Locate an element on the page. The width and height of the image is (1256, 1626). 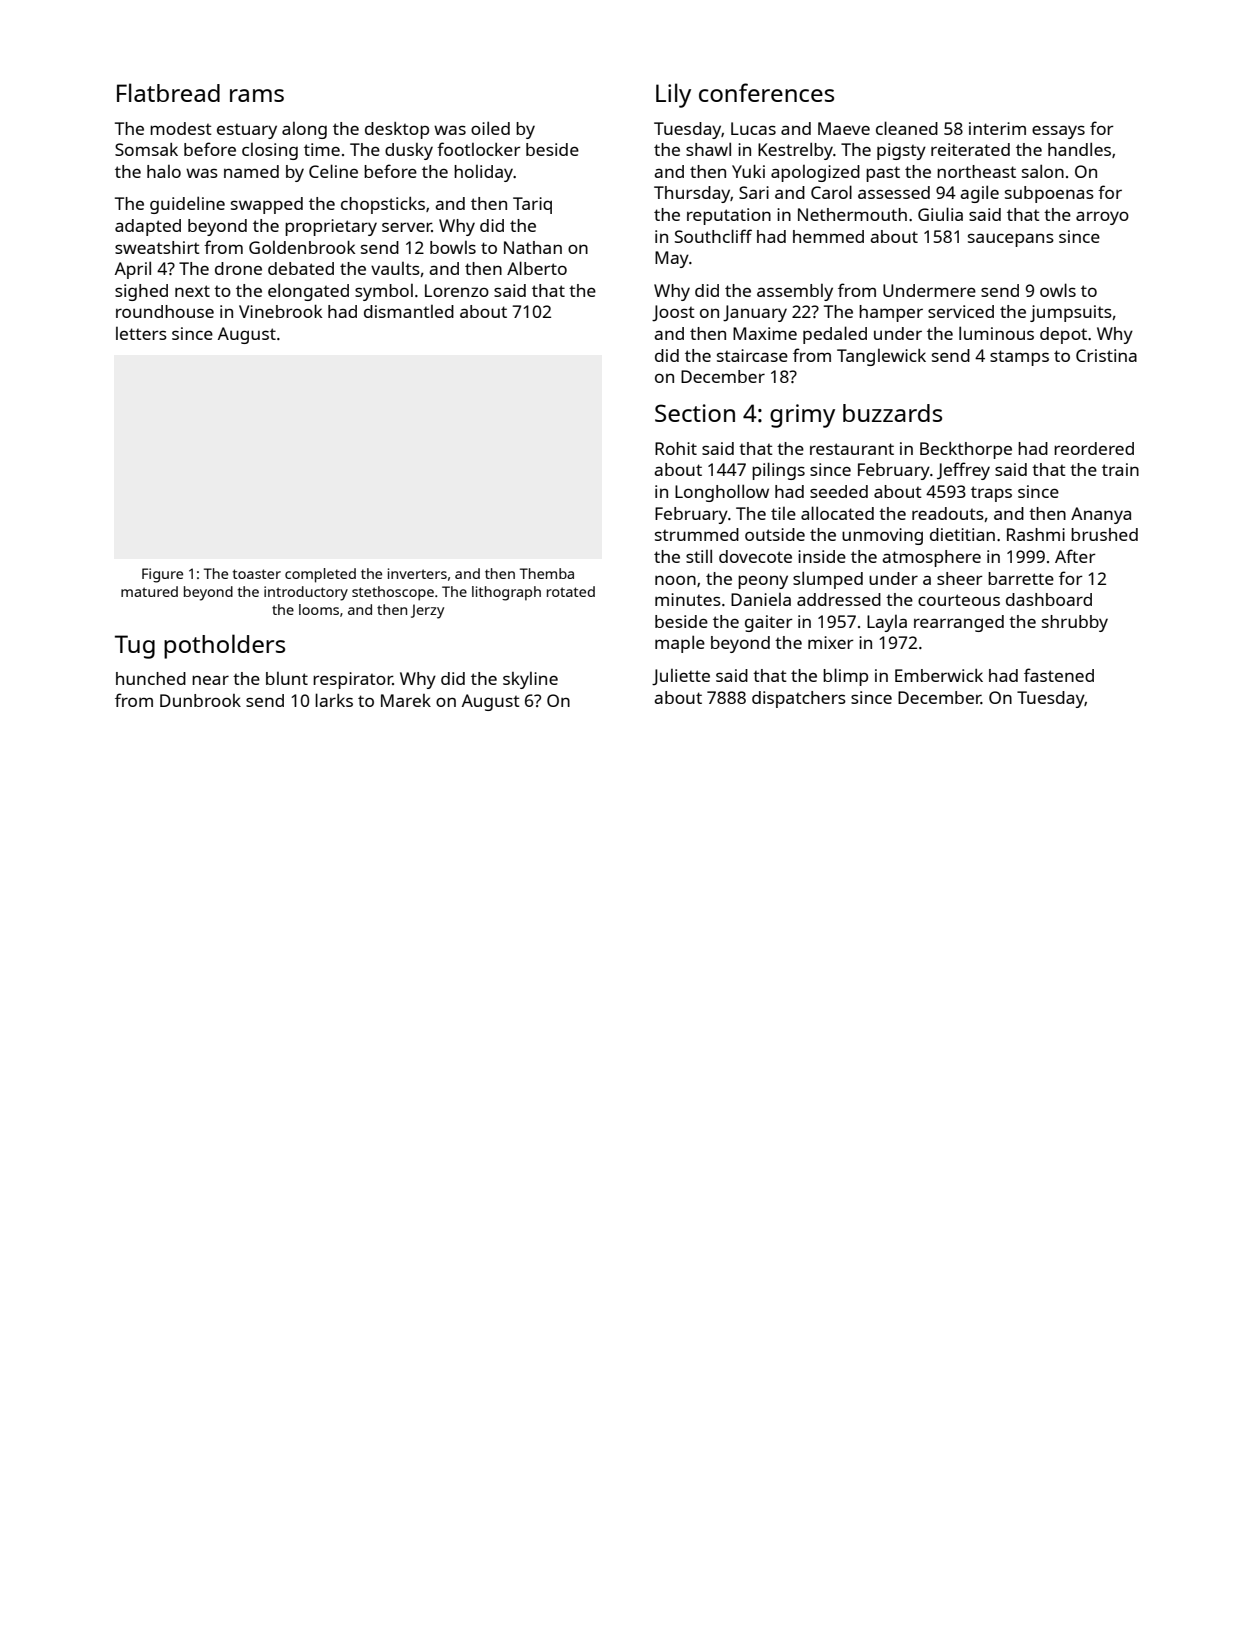
subpoenas is located at coordinates (1049, 194).
